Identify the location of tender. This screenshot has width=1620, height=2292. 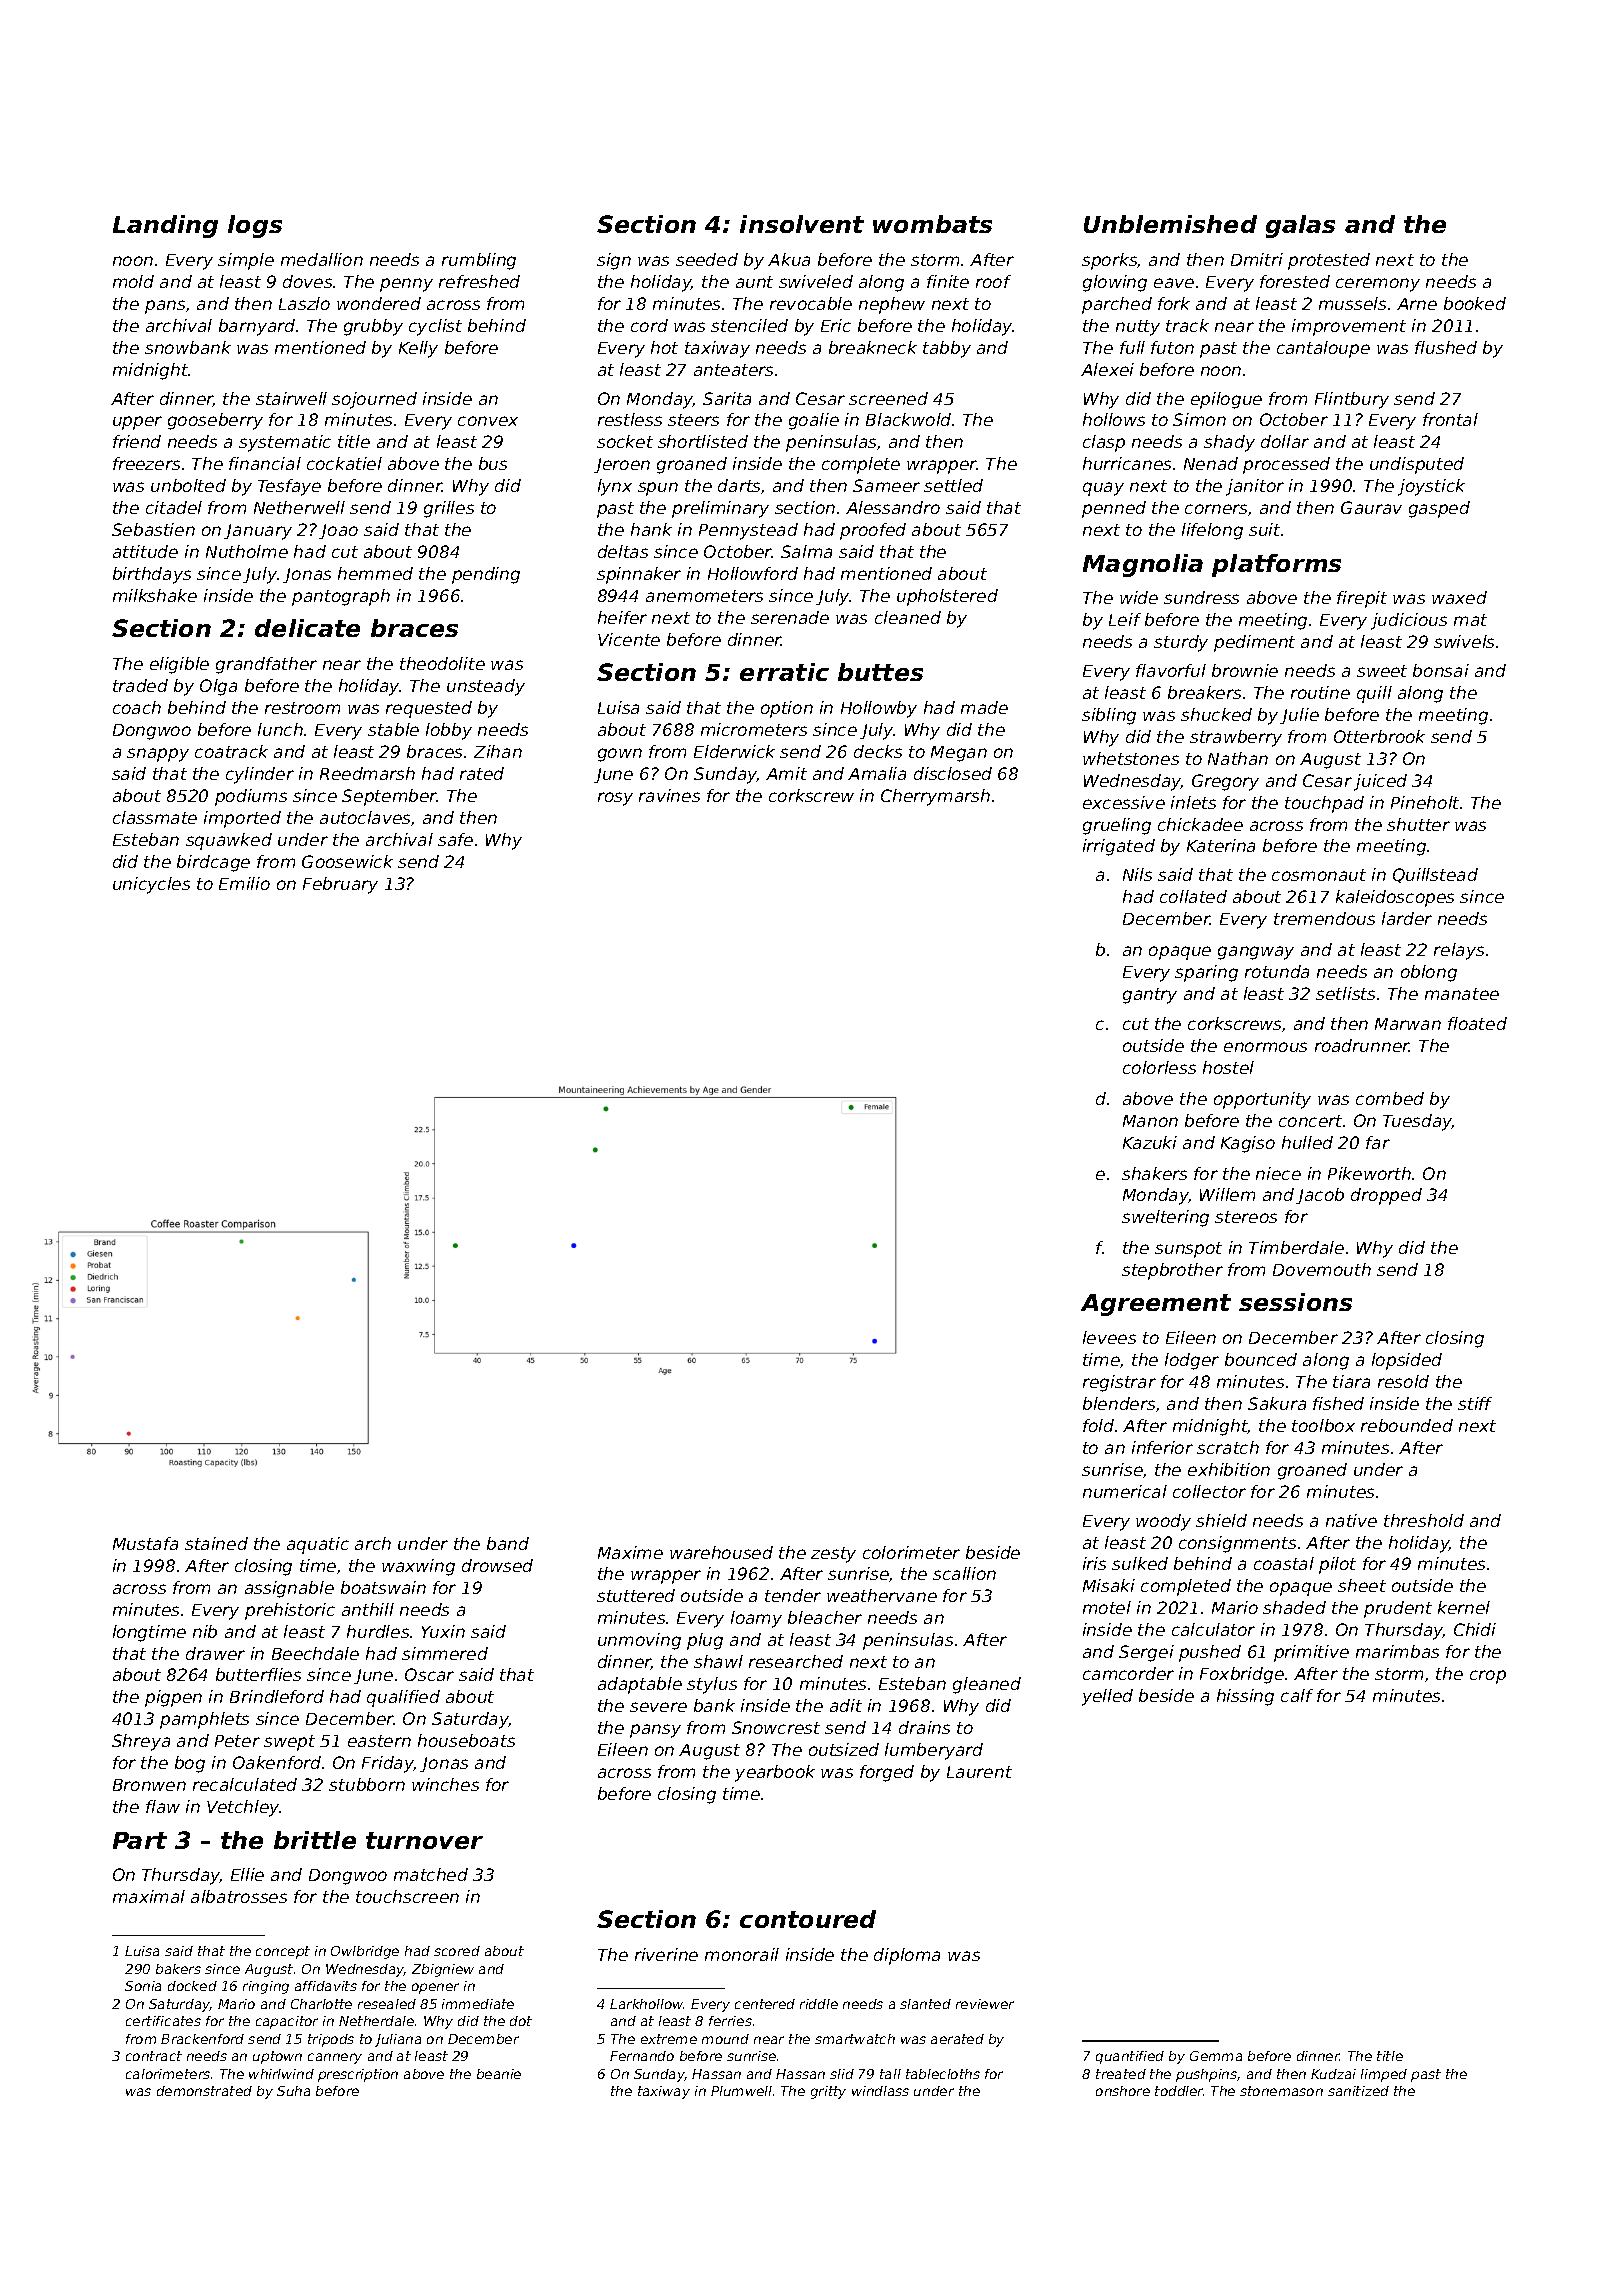
(793, 1595).
